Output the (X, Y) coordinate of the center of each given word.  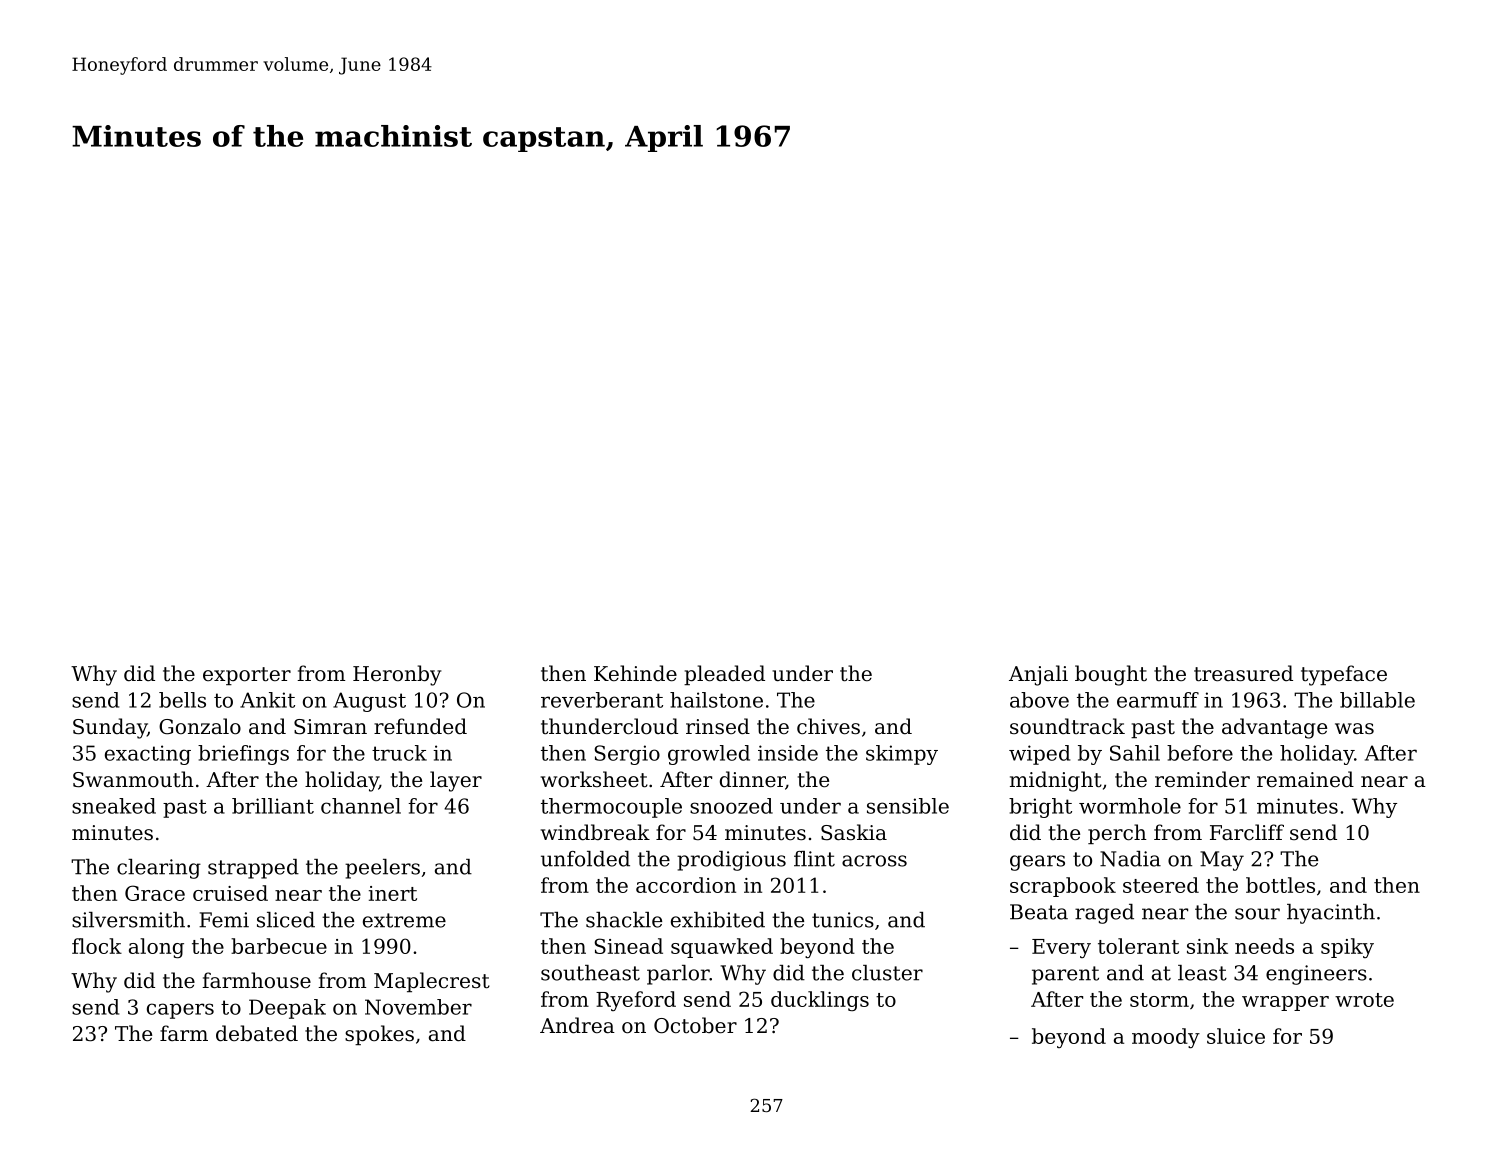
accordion (686, 885)
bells (182, 700)
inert (393, 893)
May (1222, 861)
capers (180, 1011)
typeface (1344, 675)
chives (828, 726)
